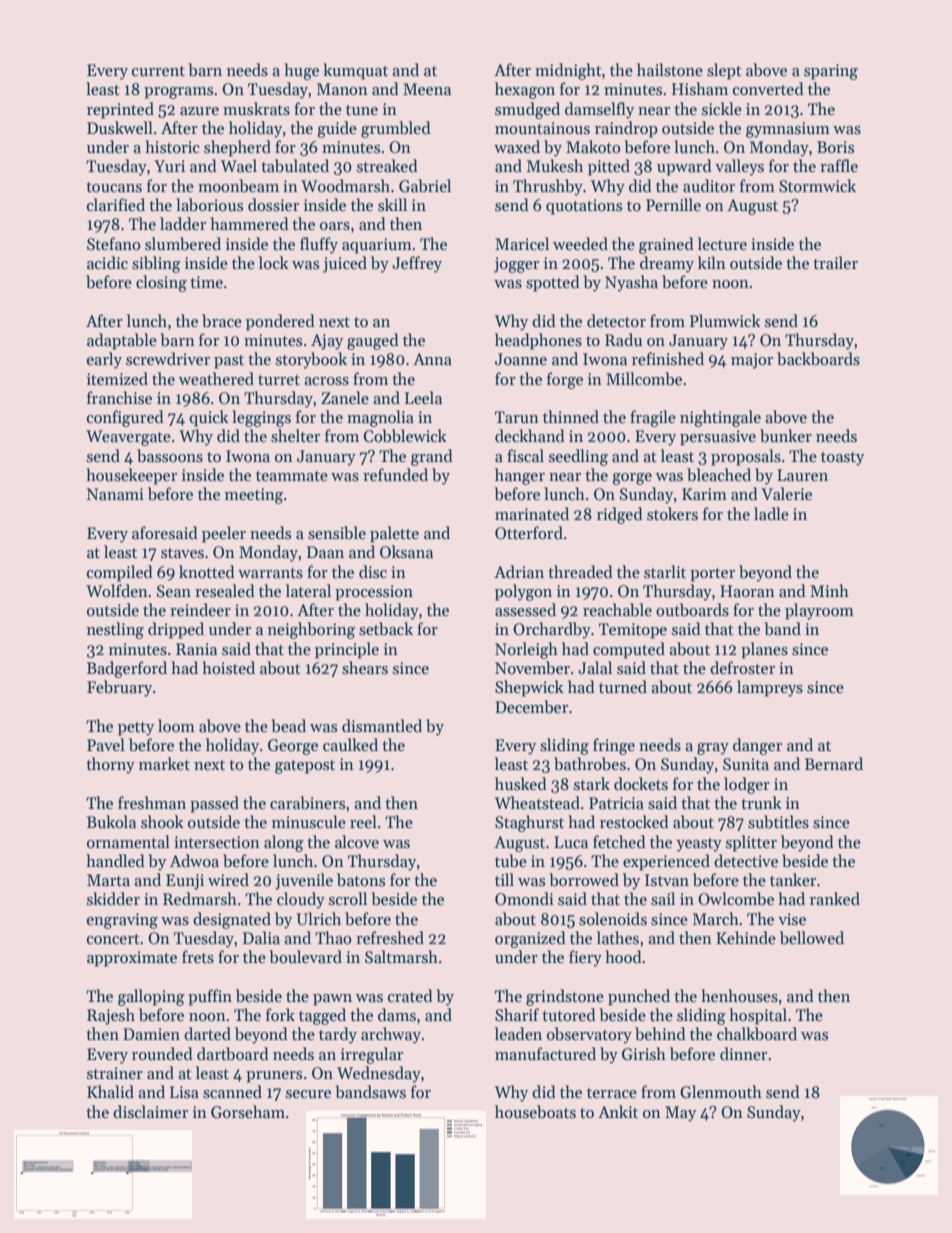 This screenshot has width=952, height=1233. What do you see at coordinates (568, 71) in the screenshot?
I see `midnight` at bounding box center [568, 71].
